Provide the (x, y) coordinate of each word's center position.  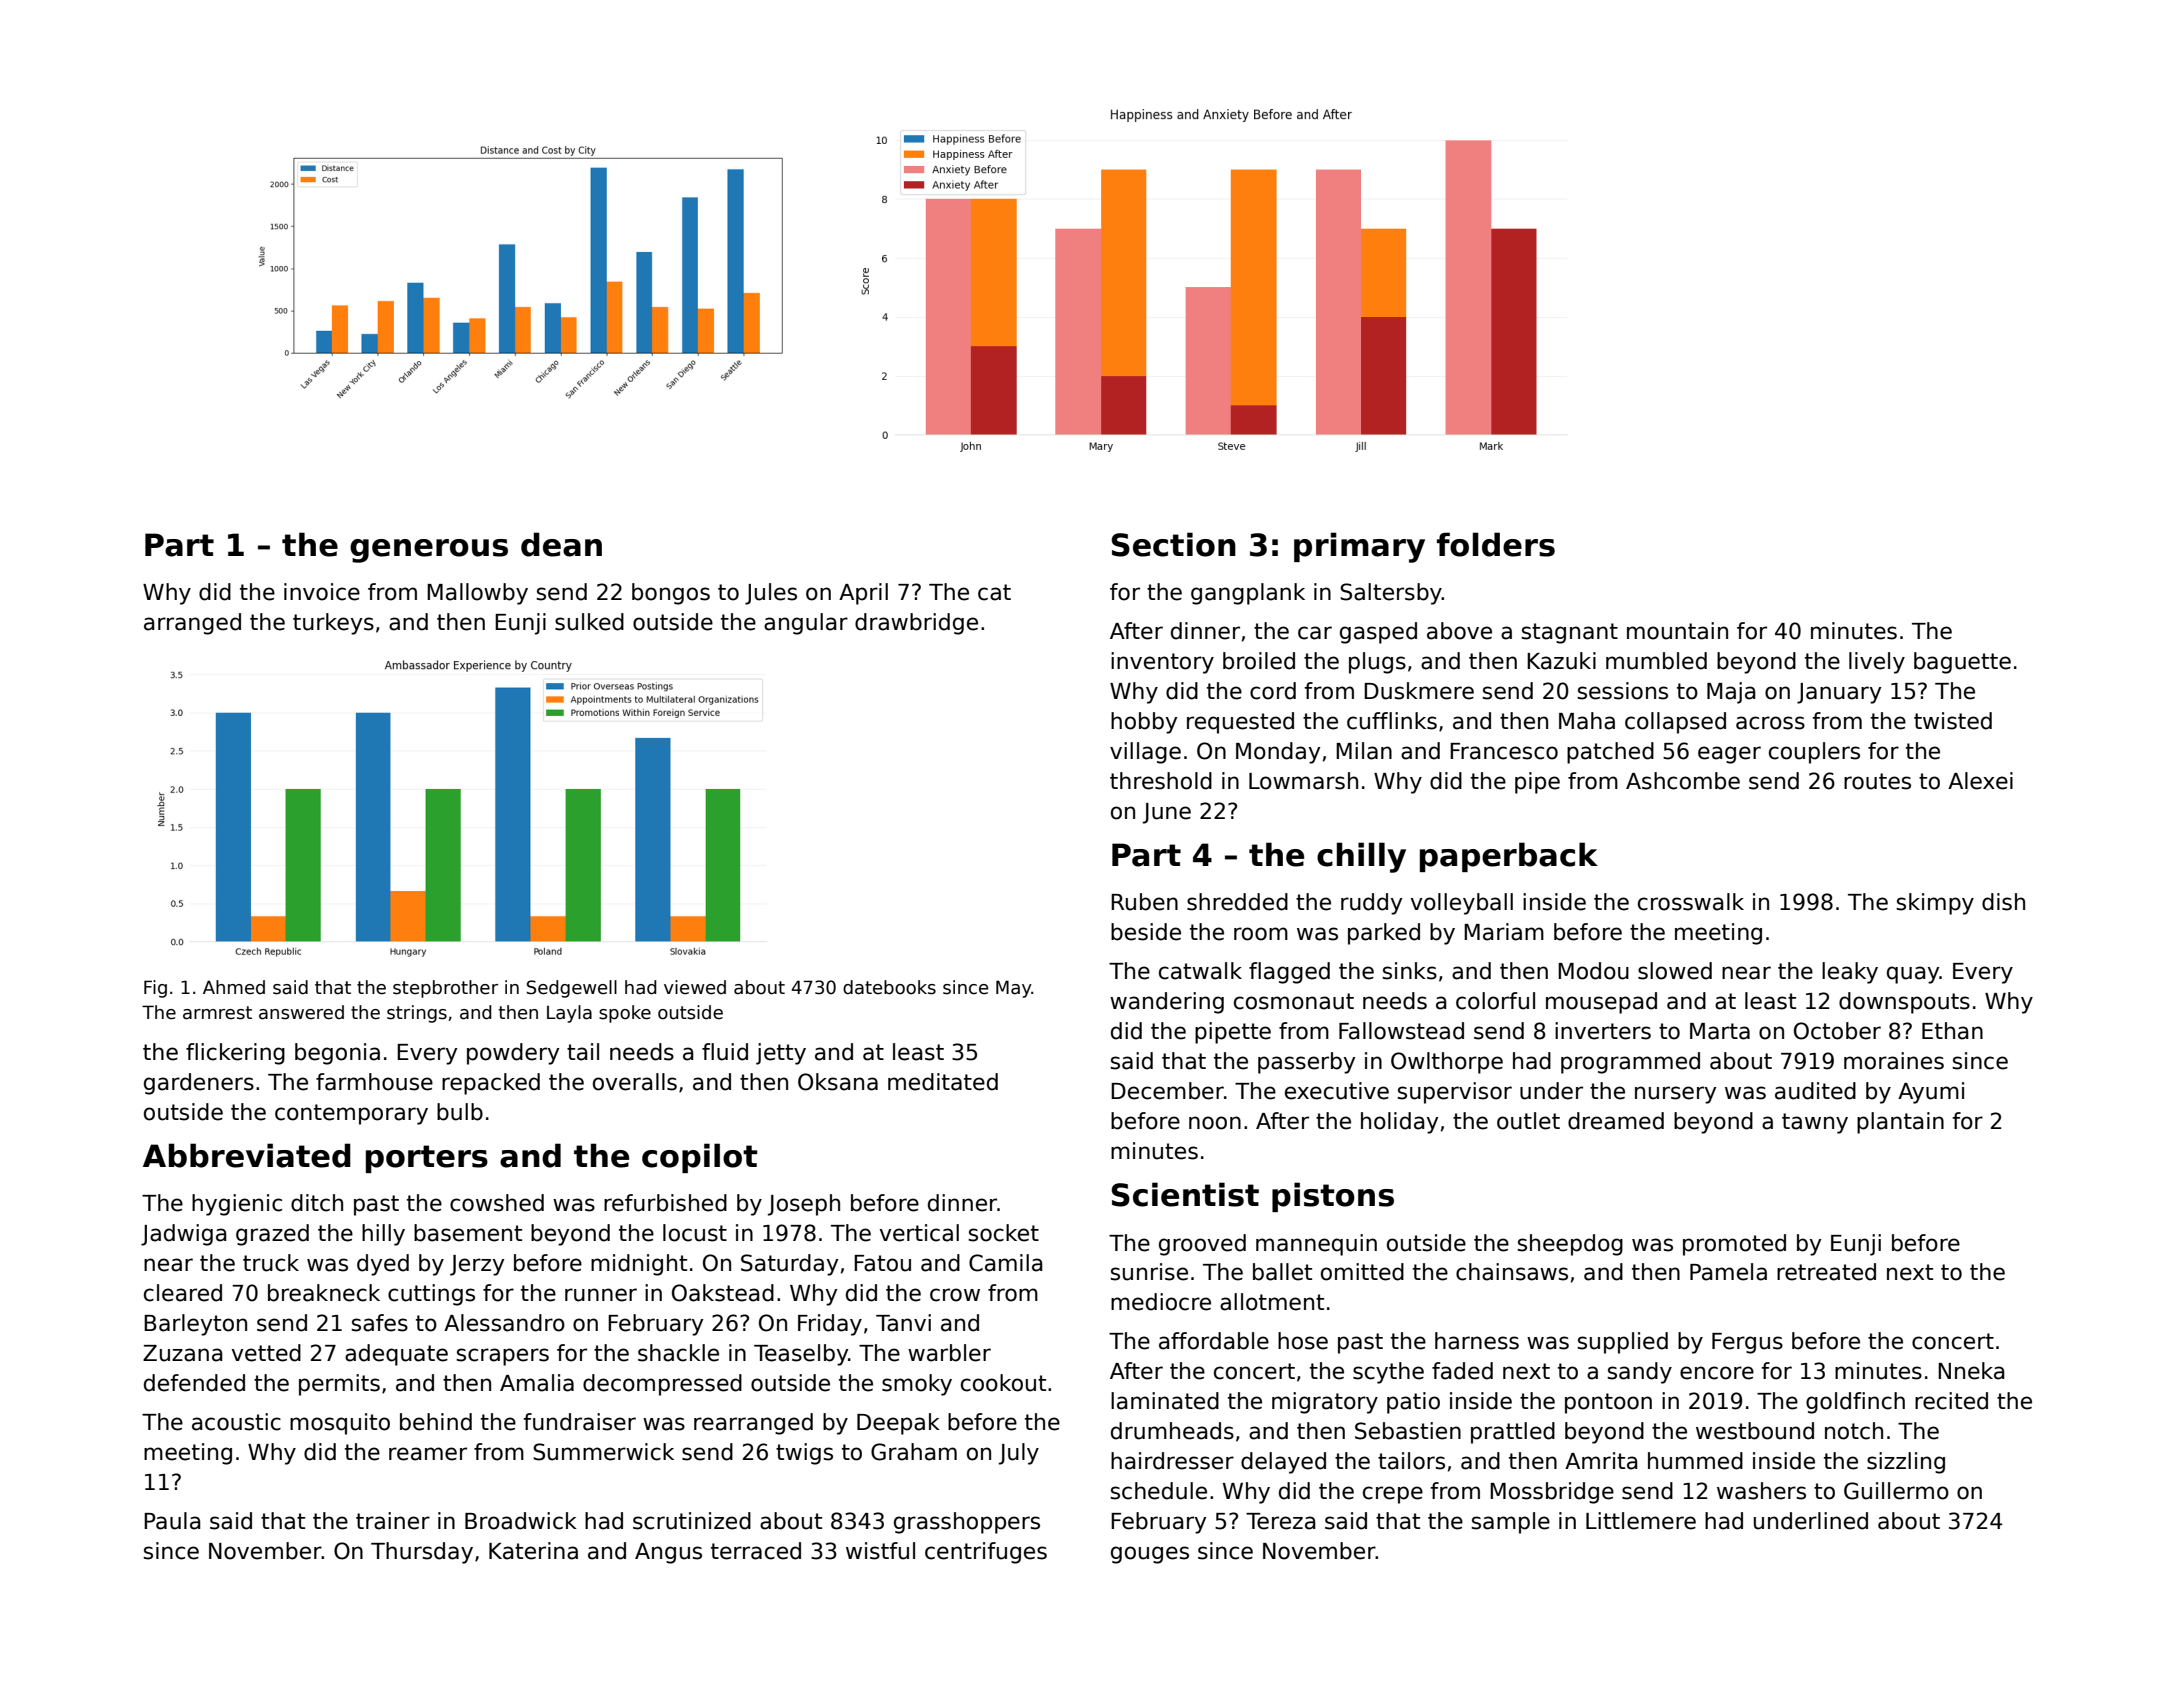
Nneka (1971, 1371)
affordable (1214, 1341)
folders (1496, 544)
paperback (1509, 857)
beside (1146, 932)
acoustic (236, 1422)
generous (429, 551)
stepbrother (445, 989)
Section (1174, 544)
